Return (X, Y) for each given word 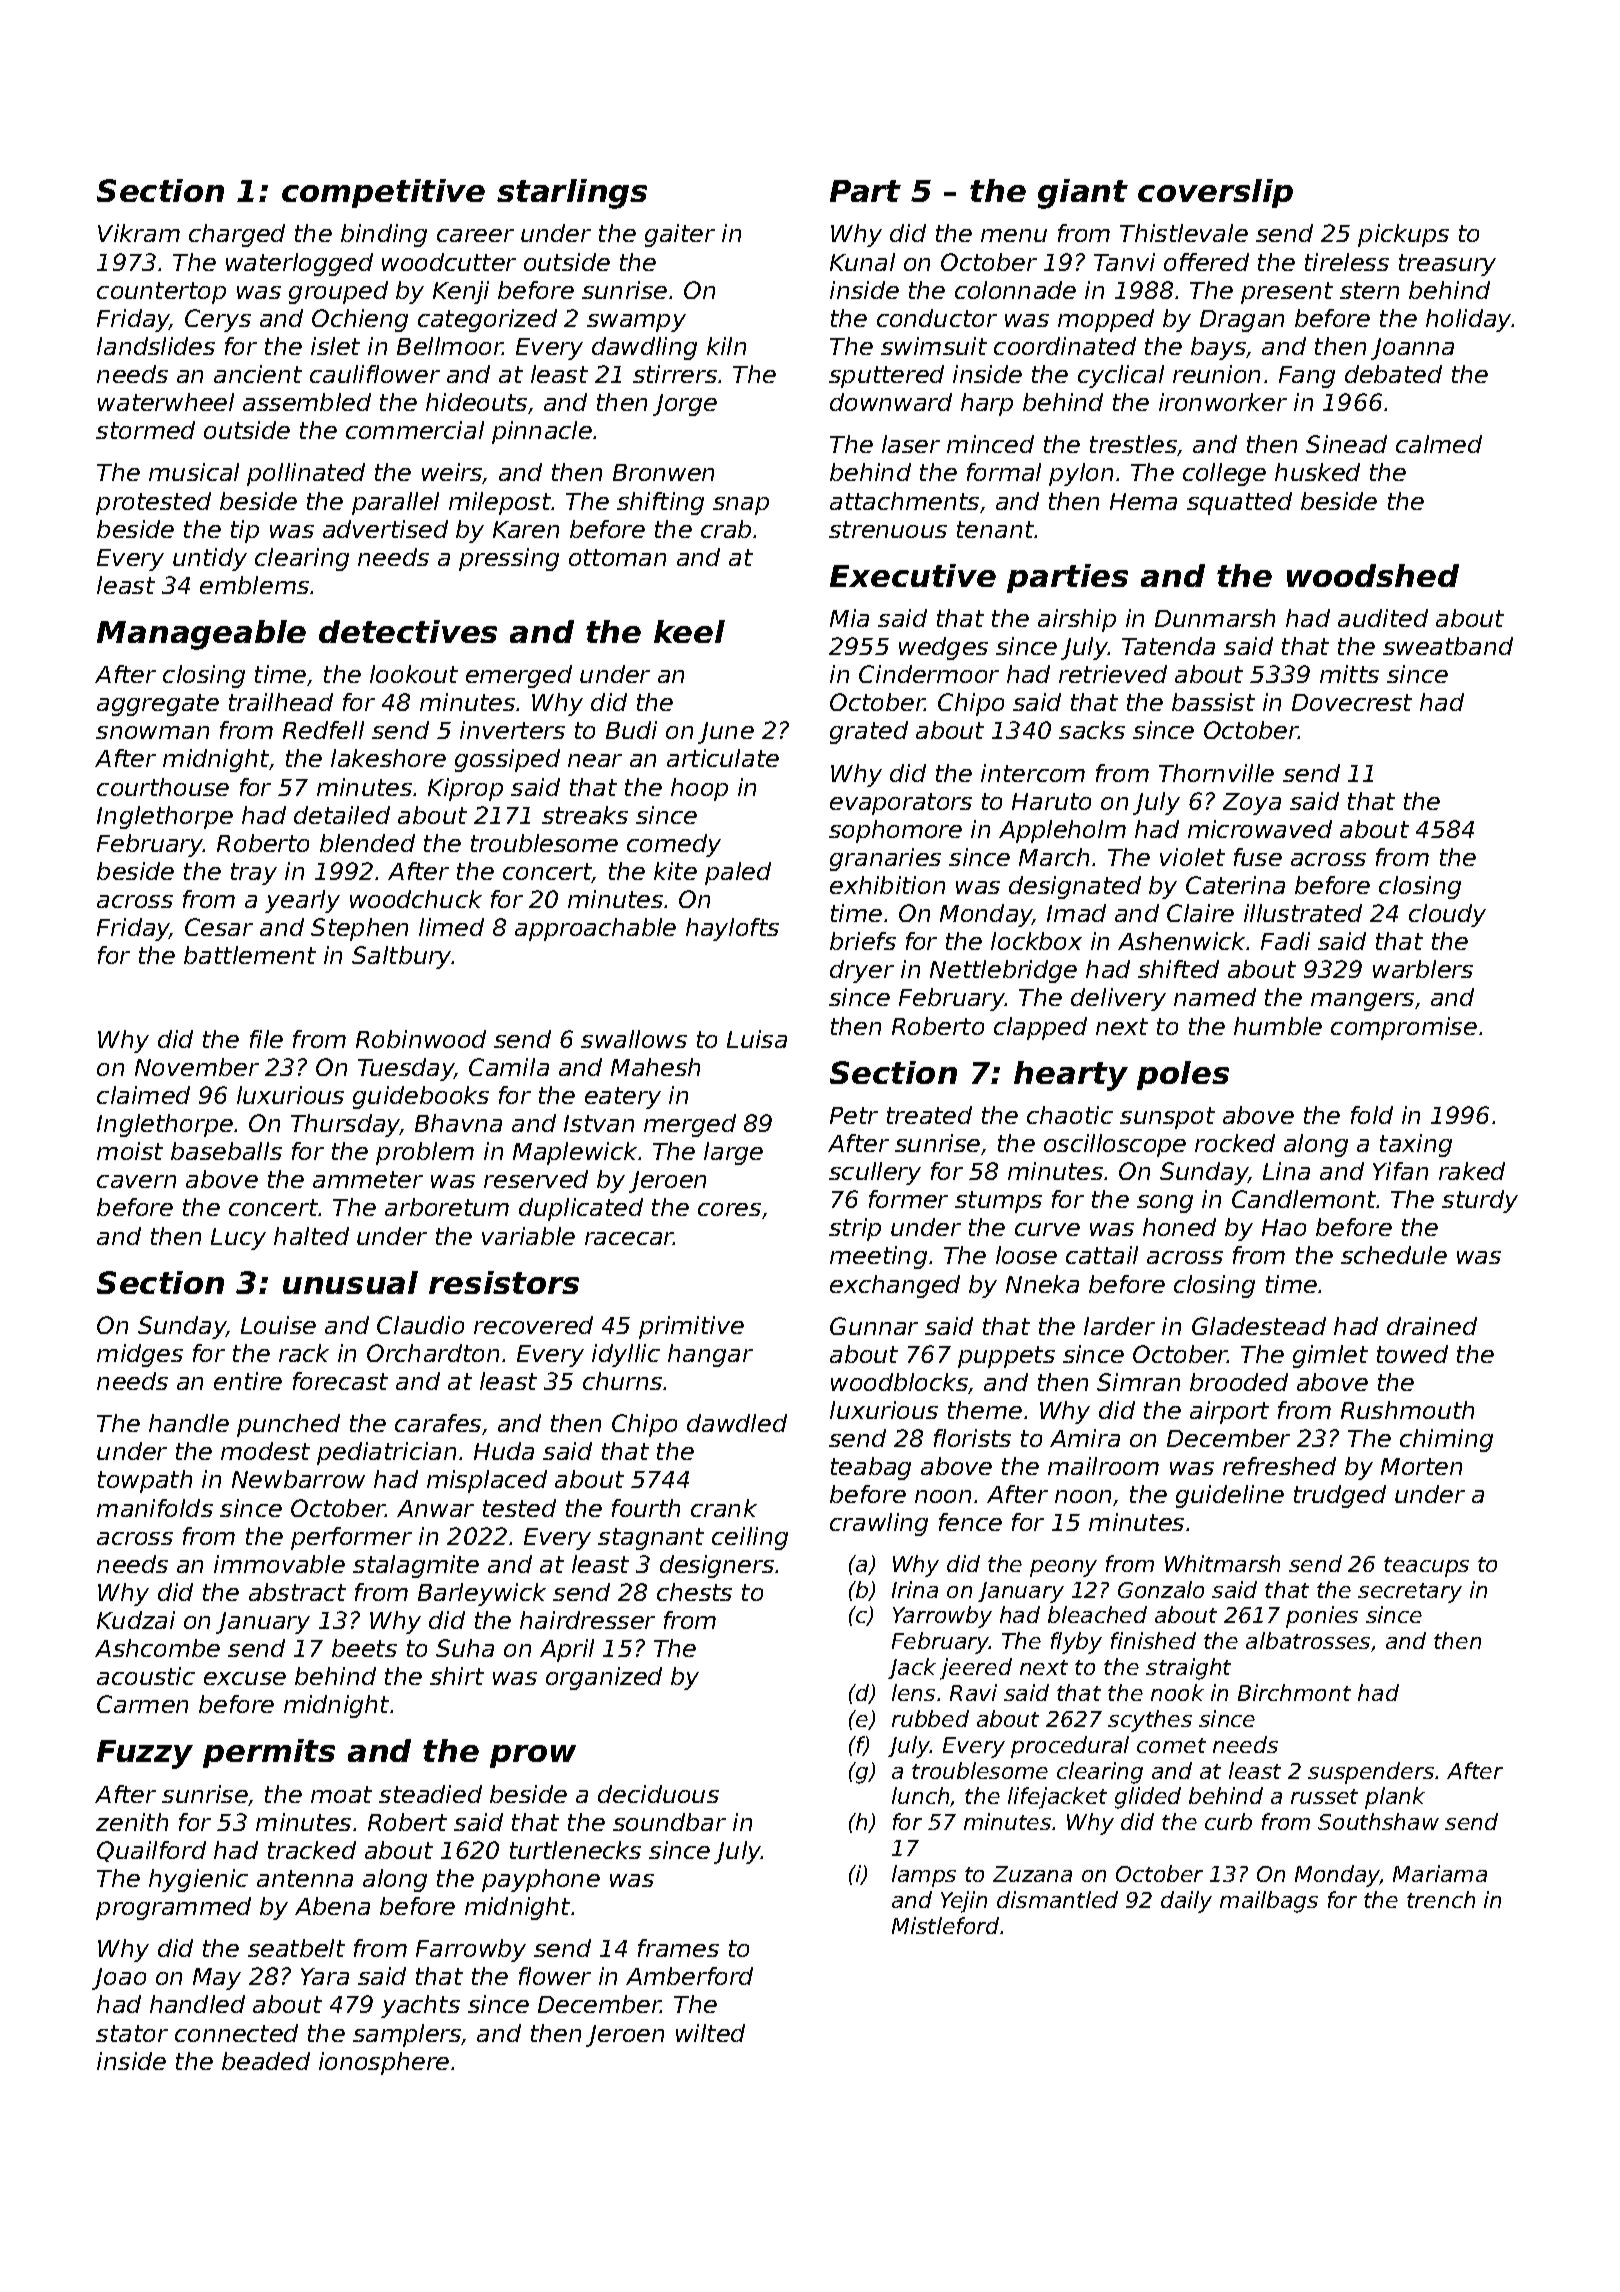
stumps (998, 1202)
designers (717, 1566)
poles (1183, 1075)
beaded (266, 2061)
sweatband (1448, 646)
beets (364, 1648)
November (197, 1067)
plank (1395, 1798)
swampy (636, 323)
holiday (1469, 320)
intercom (1033, 773)
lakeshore (388, 758)
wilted (710, 2033)
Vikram (139, 233)
